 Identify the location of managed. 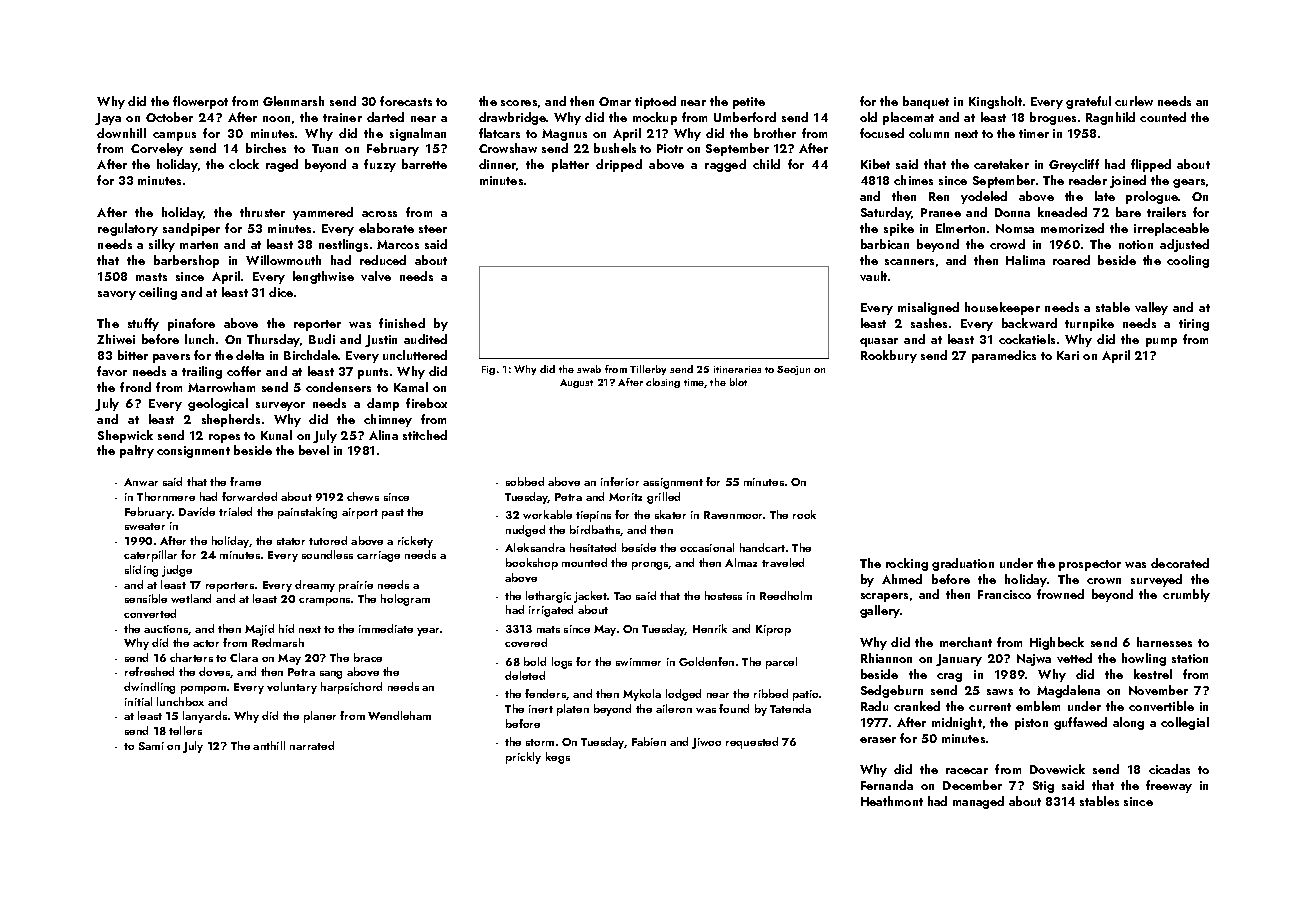
(978, 802).
